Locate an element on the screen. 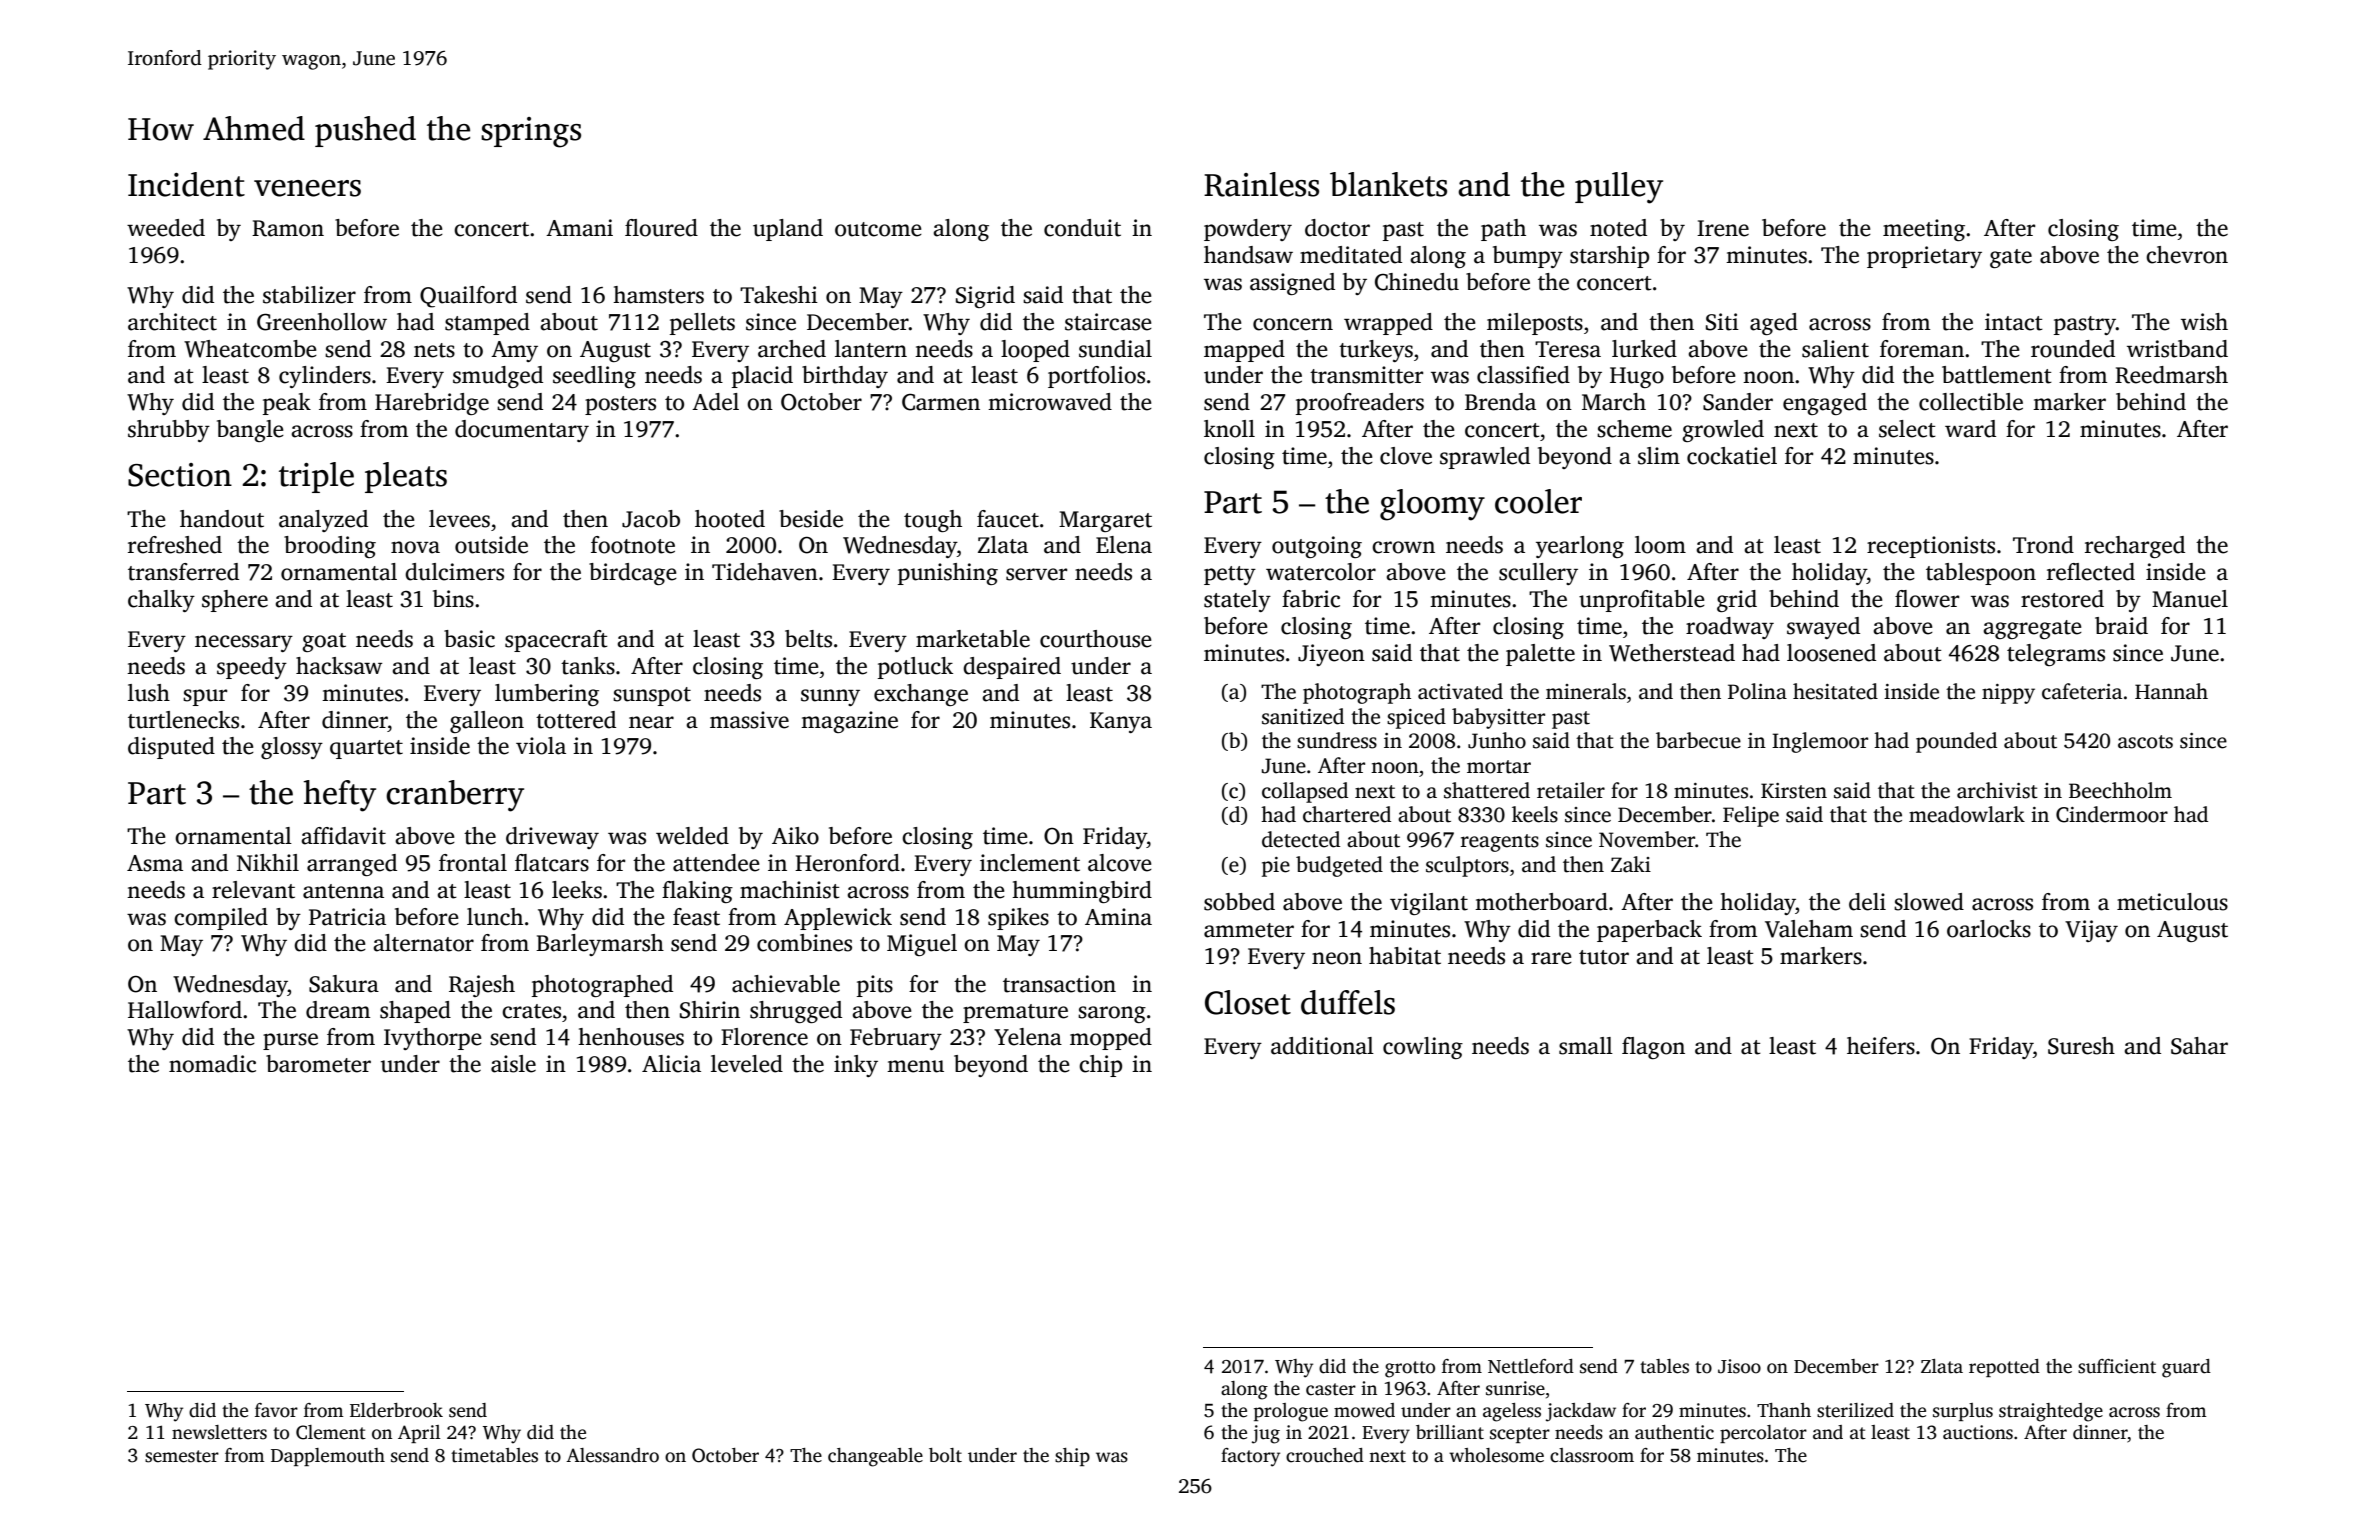  tutor is located at coordinates (1604, 957).
